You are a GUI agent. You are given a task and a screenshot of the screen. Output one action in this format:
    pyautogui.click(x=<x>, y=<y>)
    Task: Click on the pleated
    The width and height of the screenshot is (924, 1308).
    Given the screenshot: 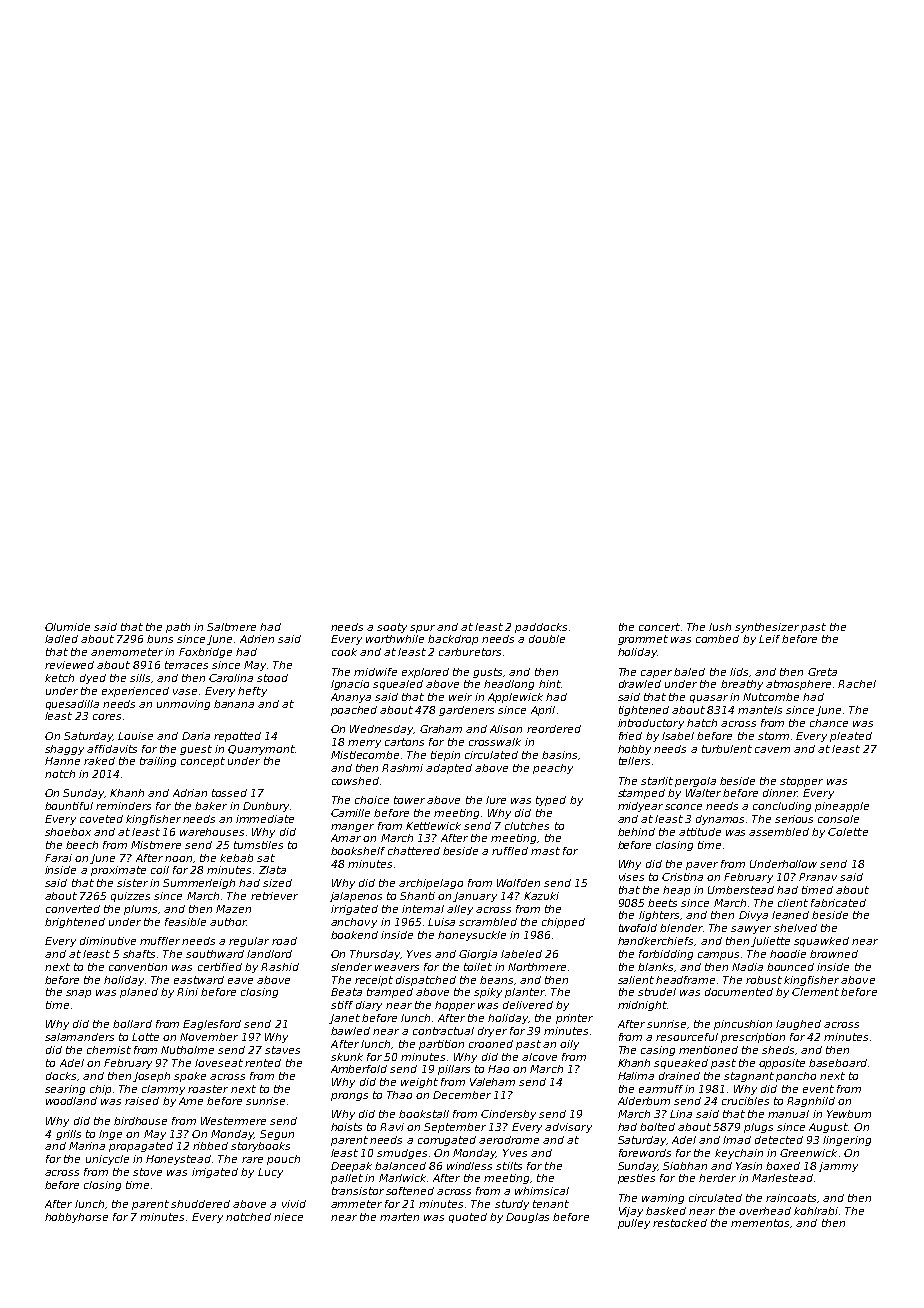 What is the action you would take?
    pyautogui.click(x=851, y=737)
